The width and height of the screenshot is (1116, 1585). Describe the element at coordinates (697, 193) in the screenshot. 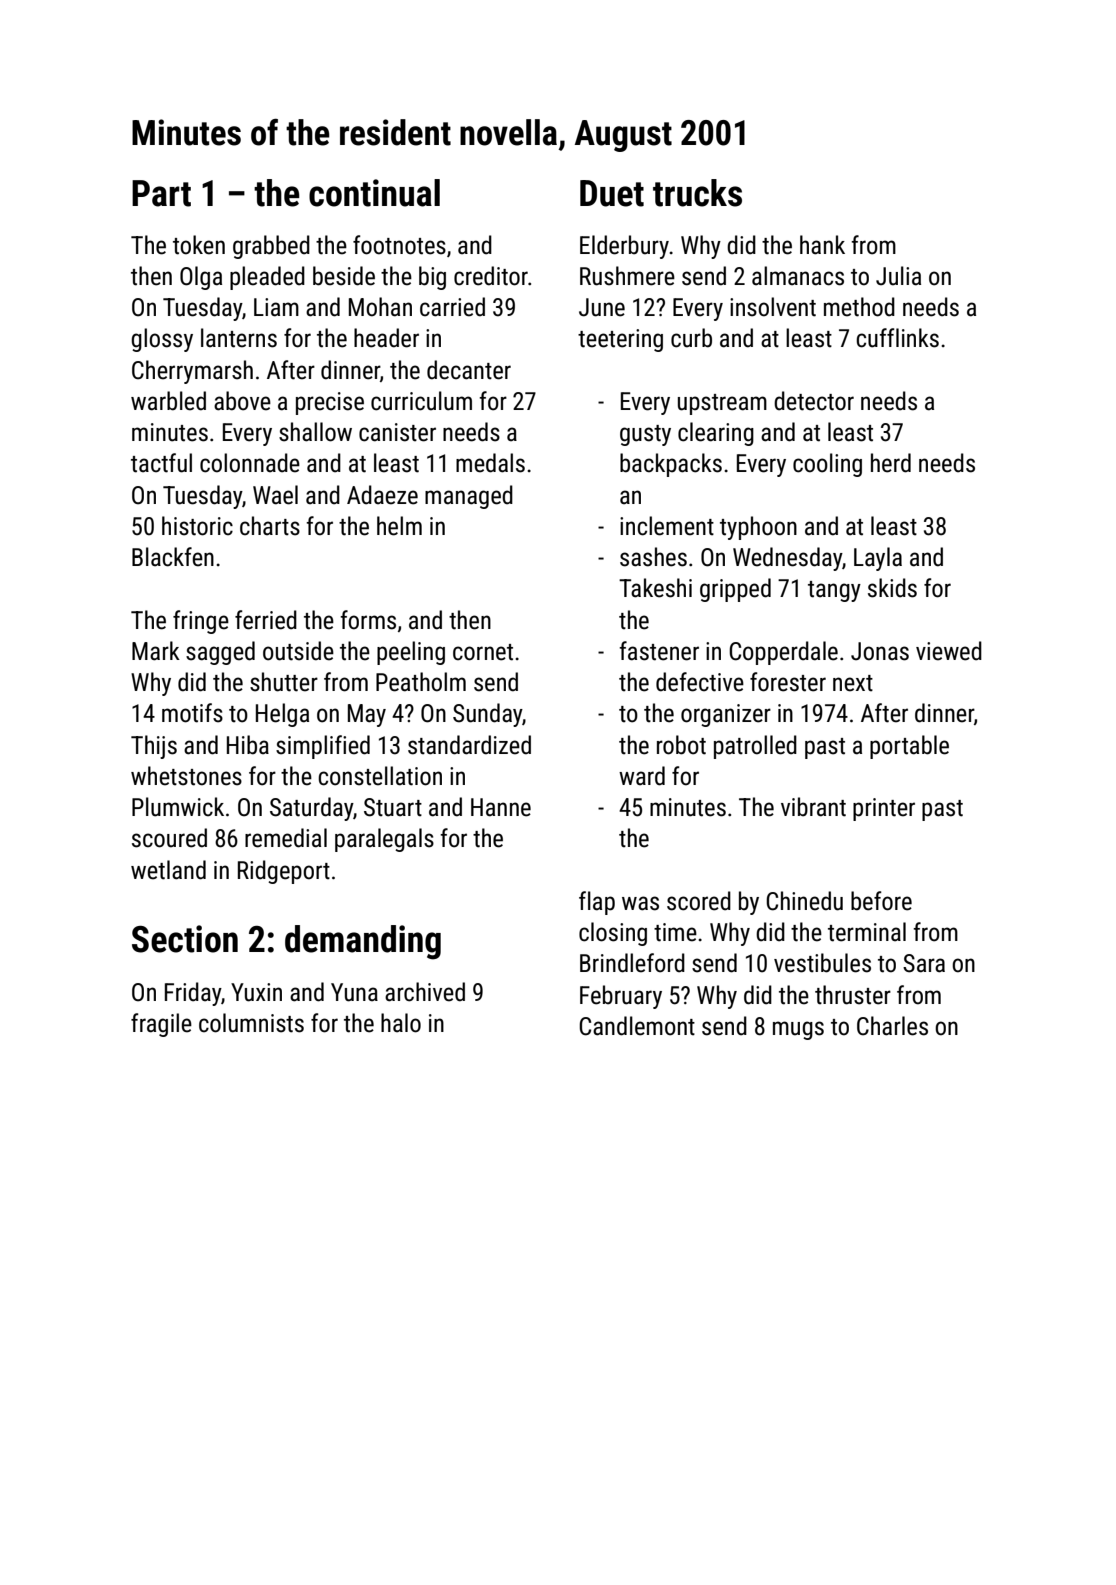

I see `trucks` at that location.
